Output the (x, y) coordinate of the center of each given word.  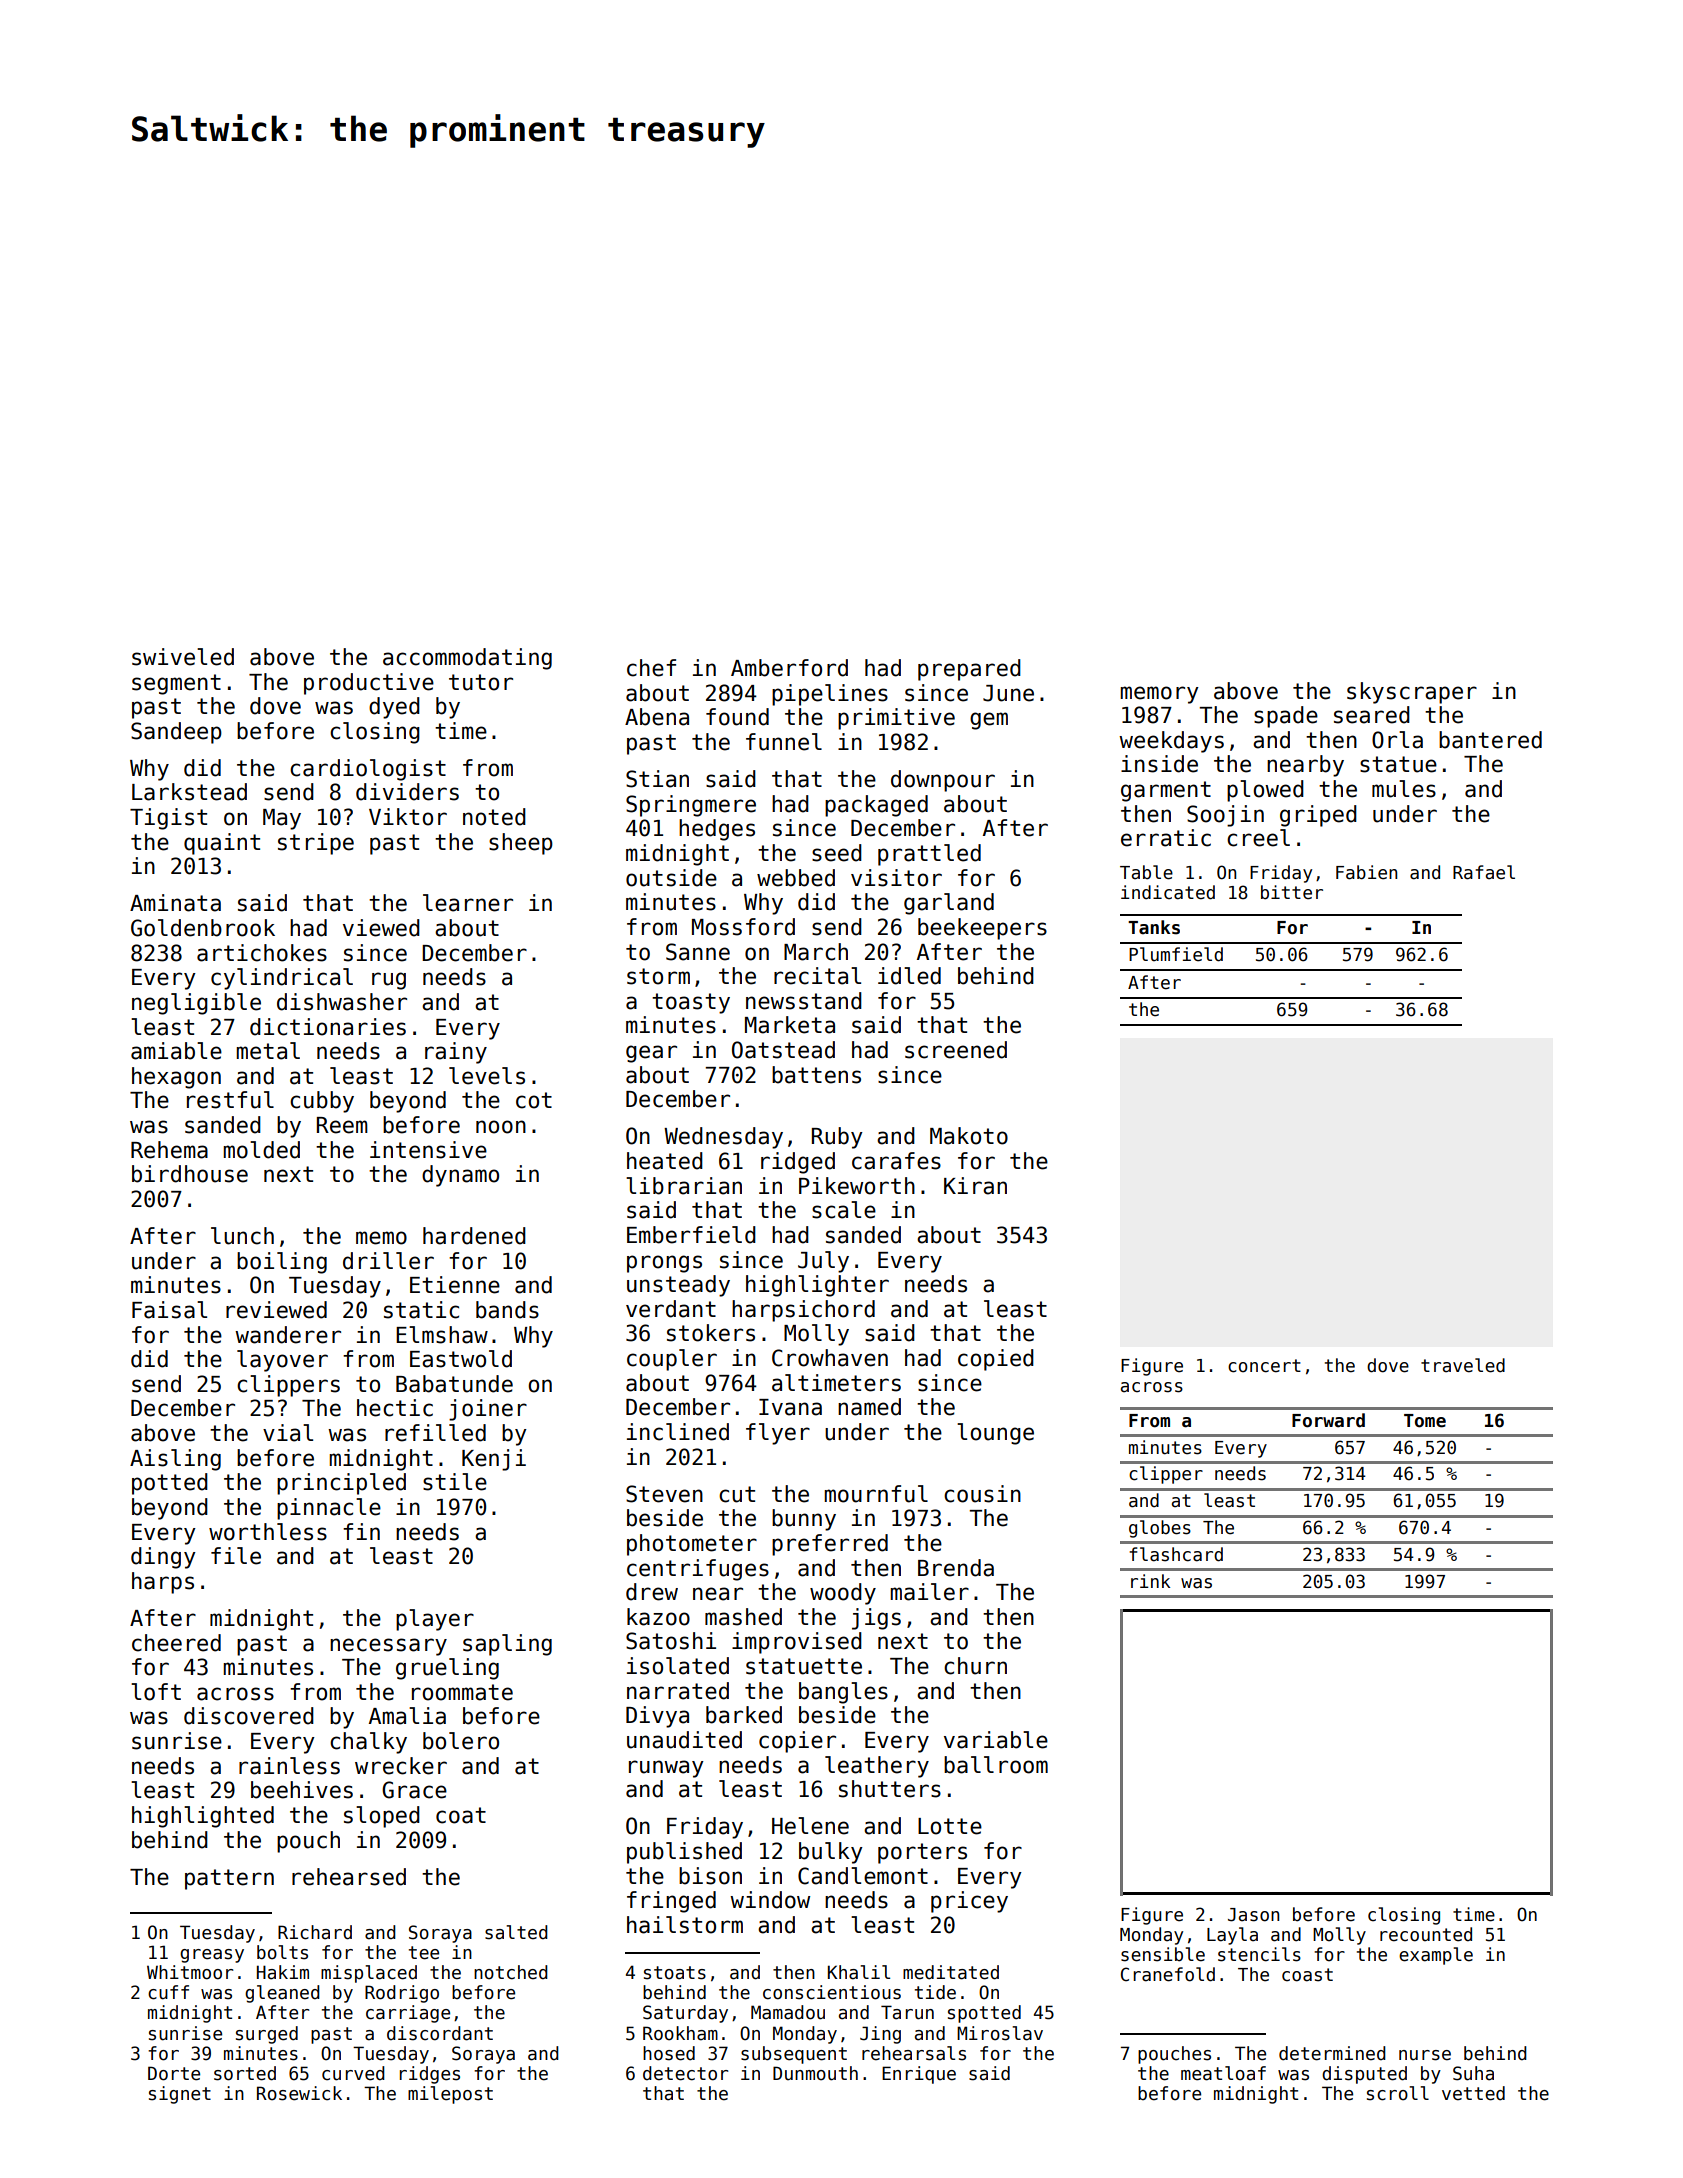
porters (922, 1853)
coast (1307, 1975)
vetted (1473, 2093)
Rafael (1484, 872)
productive (369, 684)
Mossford (743, 927)
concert (1264, 1366)
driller (388, 1261)
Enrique (919, 2075)
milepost (450, 2095)
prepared (969, 670)
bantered (1490, 740)
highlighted (203, 1817)
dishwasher (342, 1002)
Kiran (975, 1186)
